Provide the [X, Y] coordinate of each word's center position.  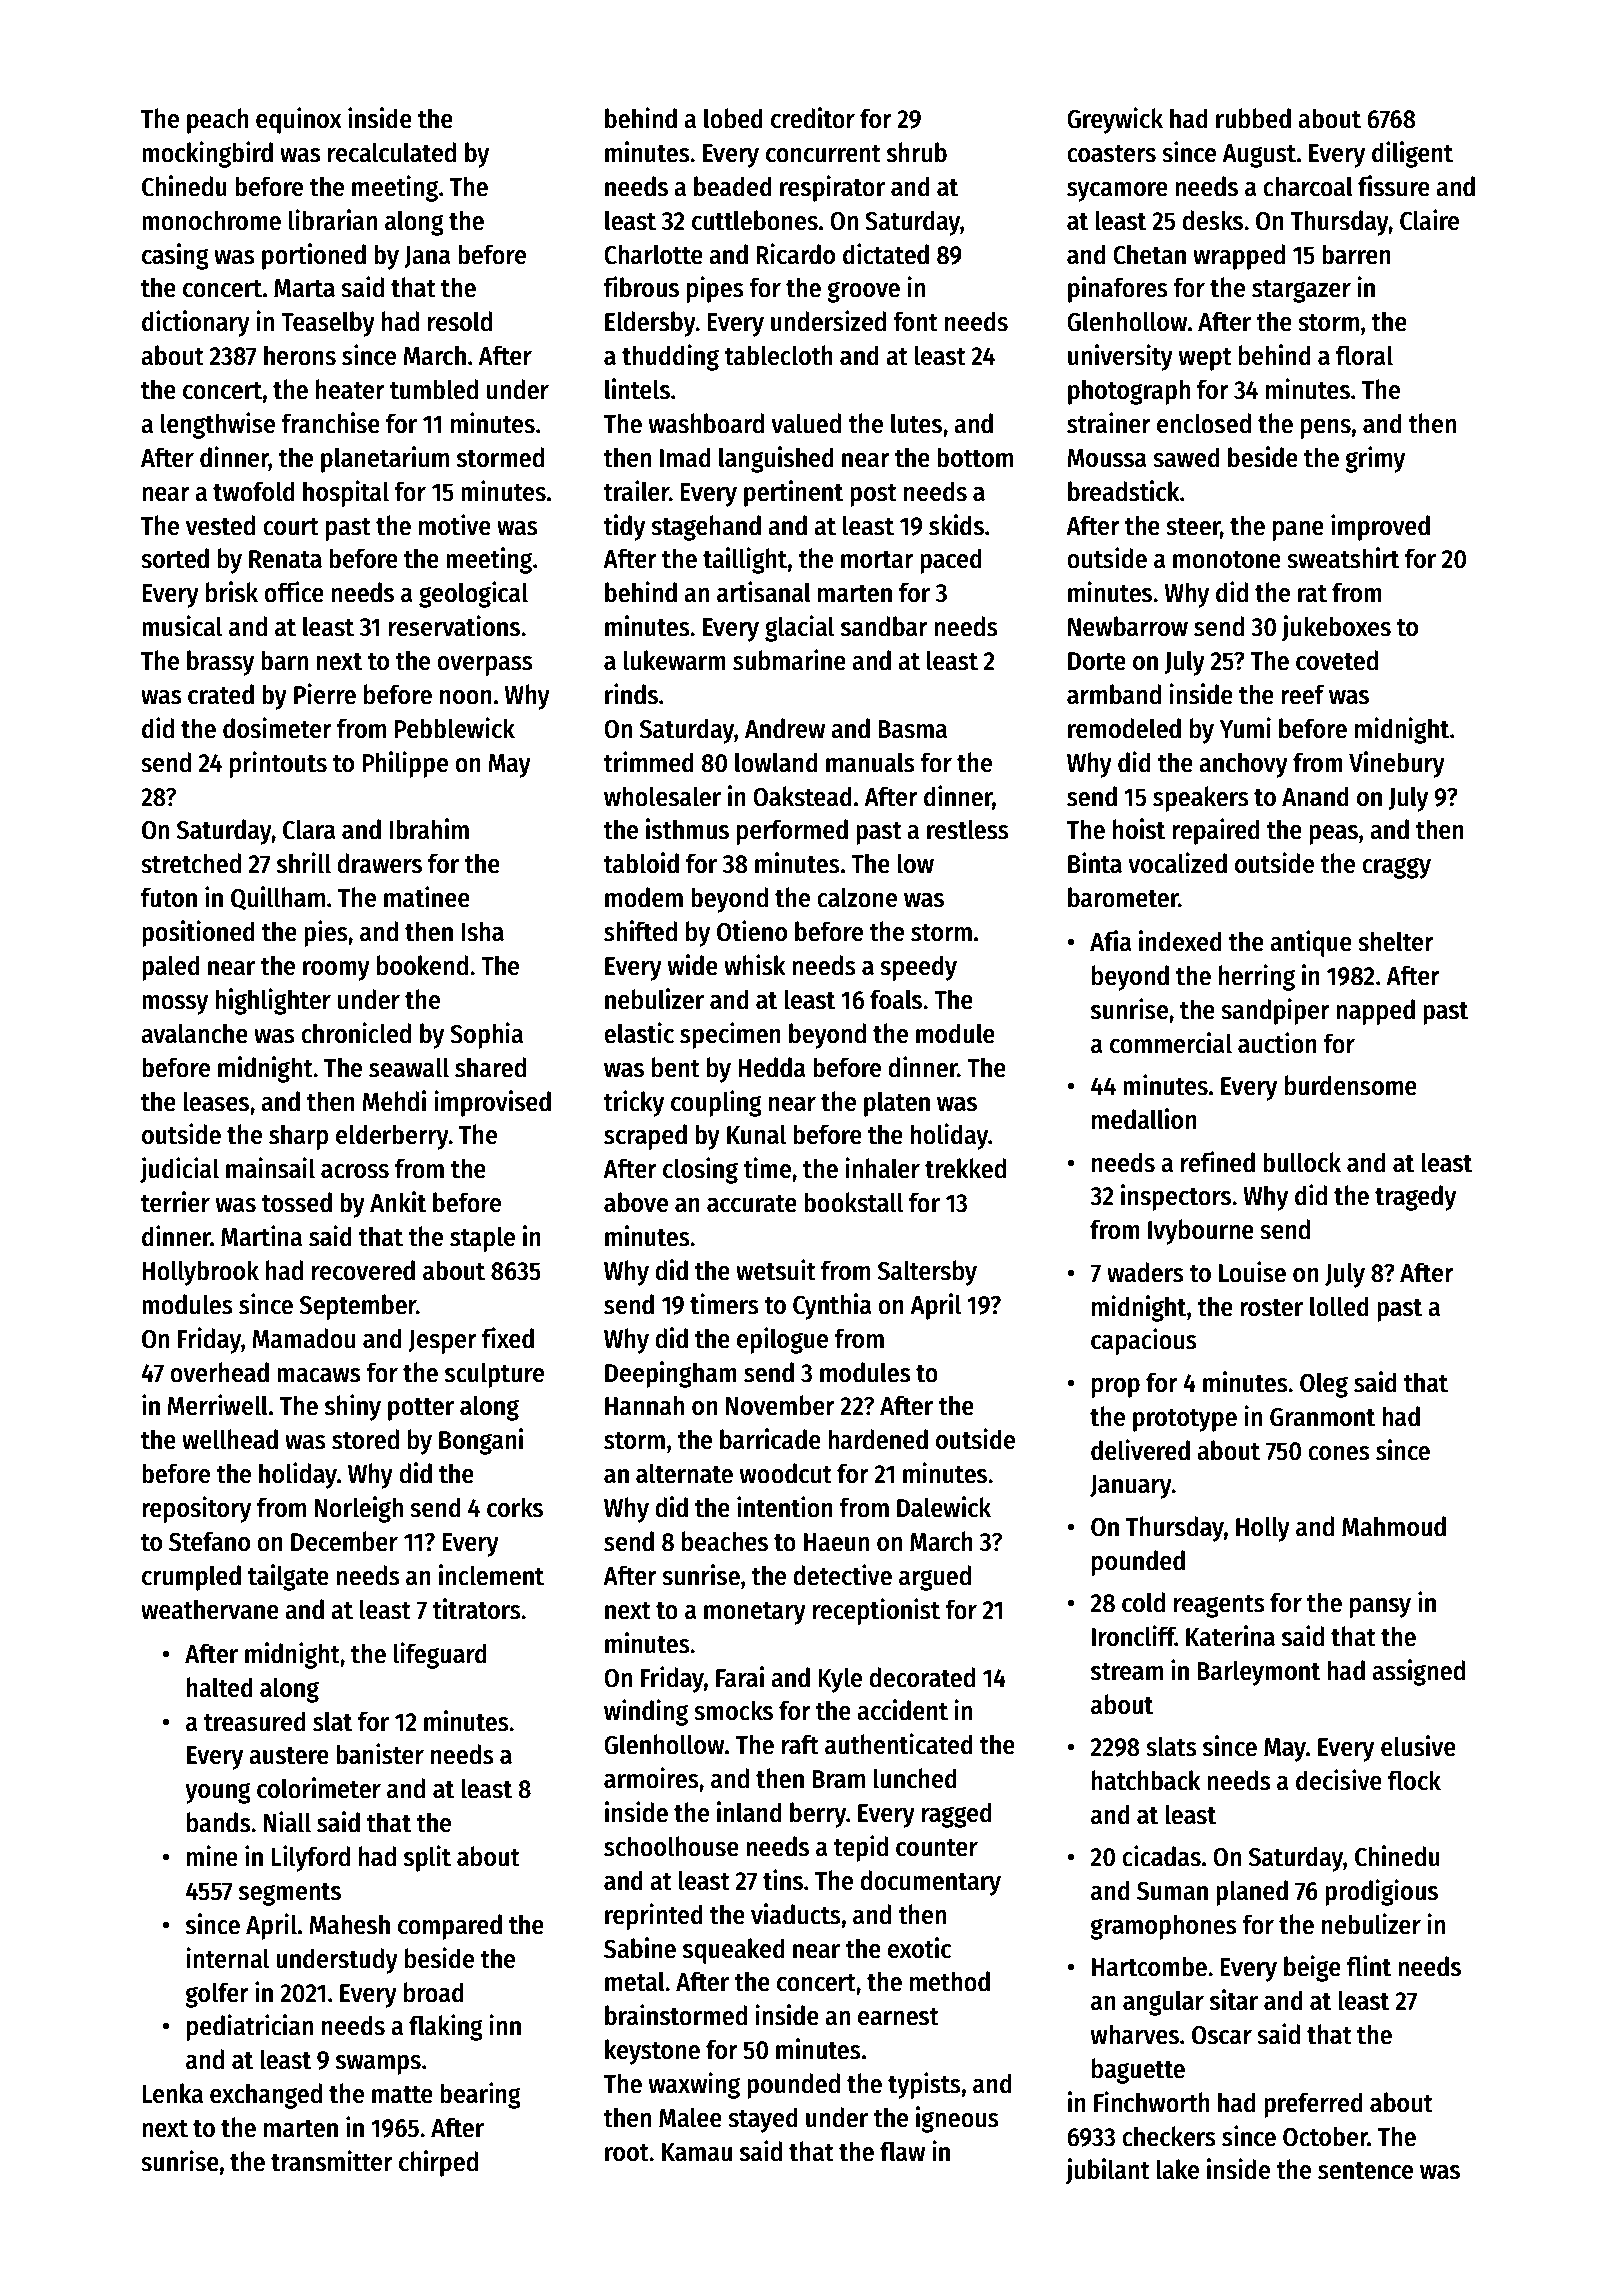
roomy [336, 971]
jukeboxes [1336, 628]
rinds [631, 694]
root [627, 2153]
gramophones [1163, 1927]
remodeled [1124, 728]
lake [1177, 2169]
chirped [438, 2163]
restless [968, 829]
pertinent [793, 493]
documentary [930, 1883]
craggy [1396, 868]
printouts [278, 764]
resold [460, 321]
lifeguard [440, 1655]
